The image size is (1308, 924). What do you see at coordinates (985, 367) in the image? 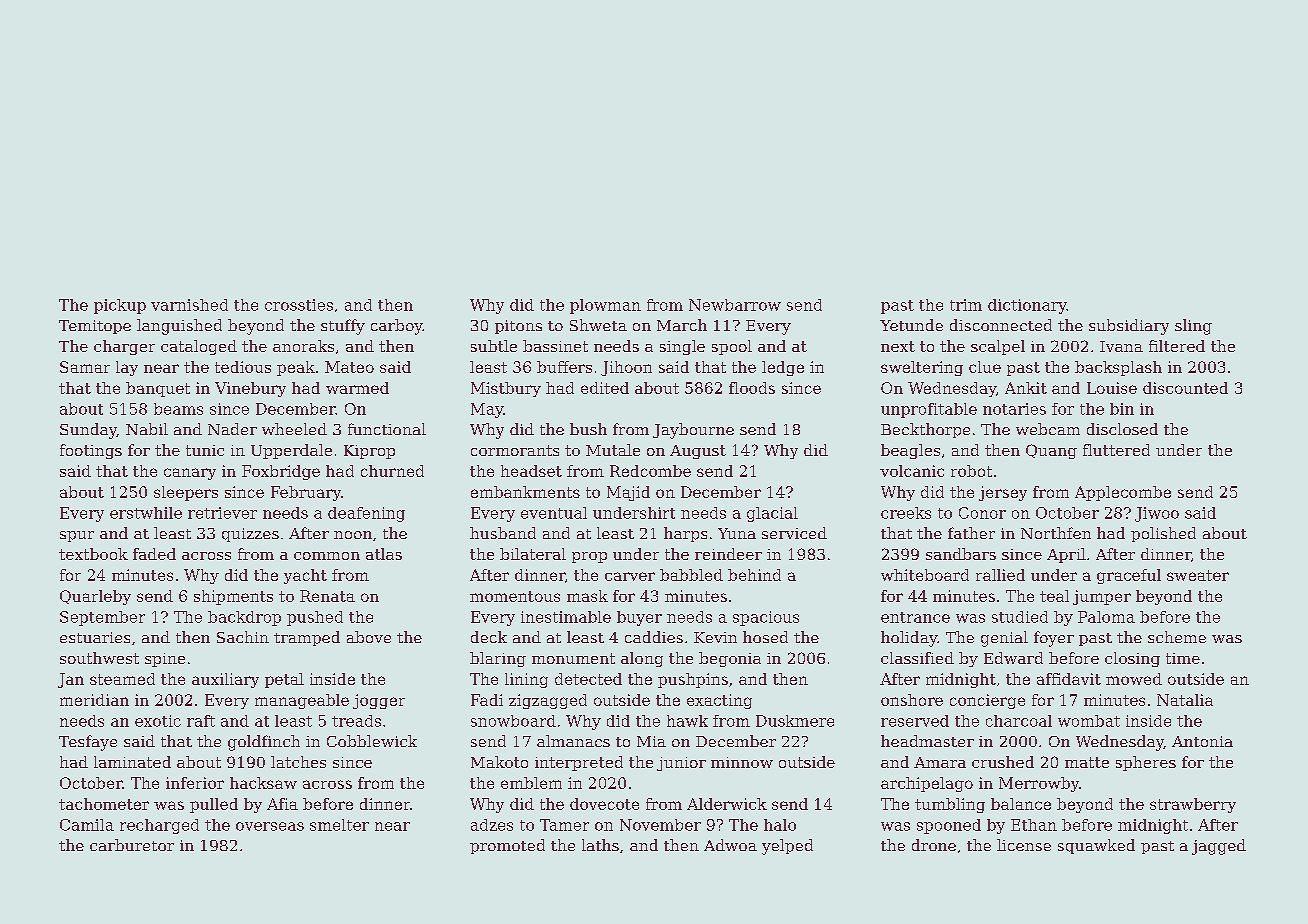
I see `clue` at bounding box center [985, 367].
